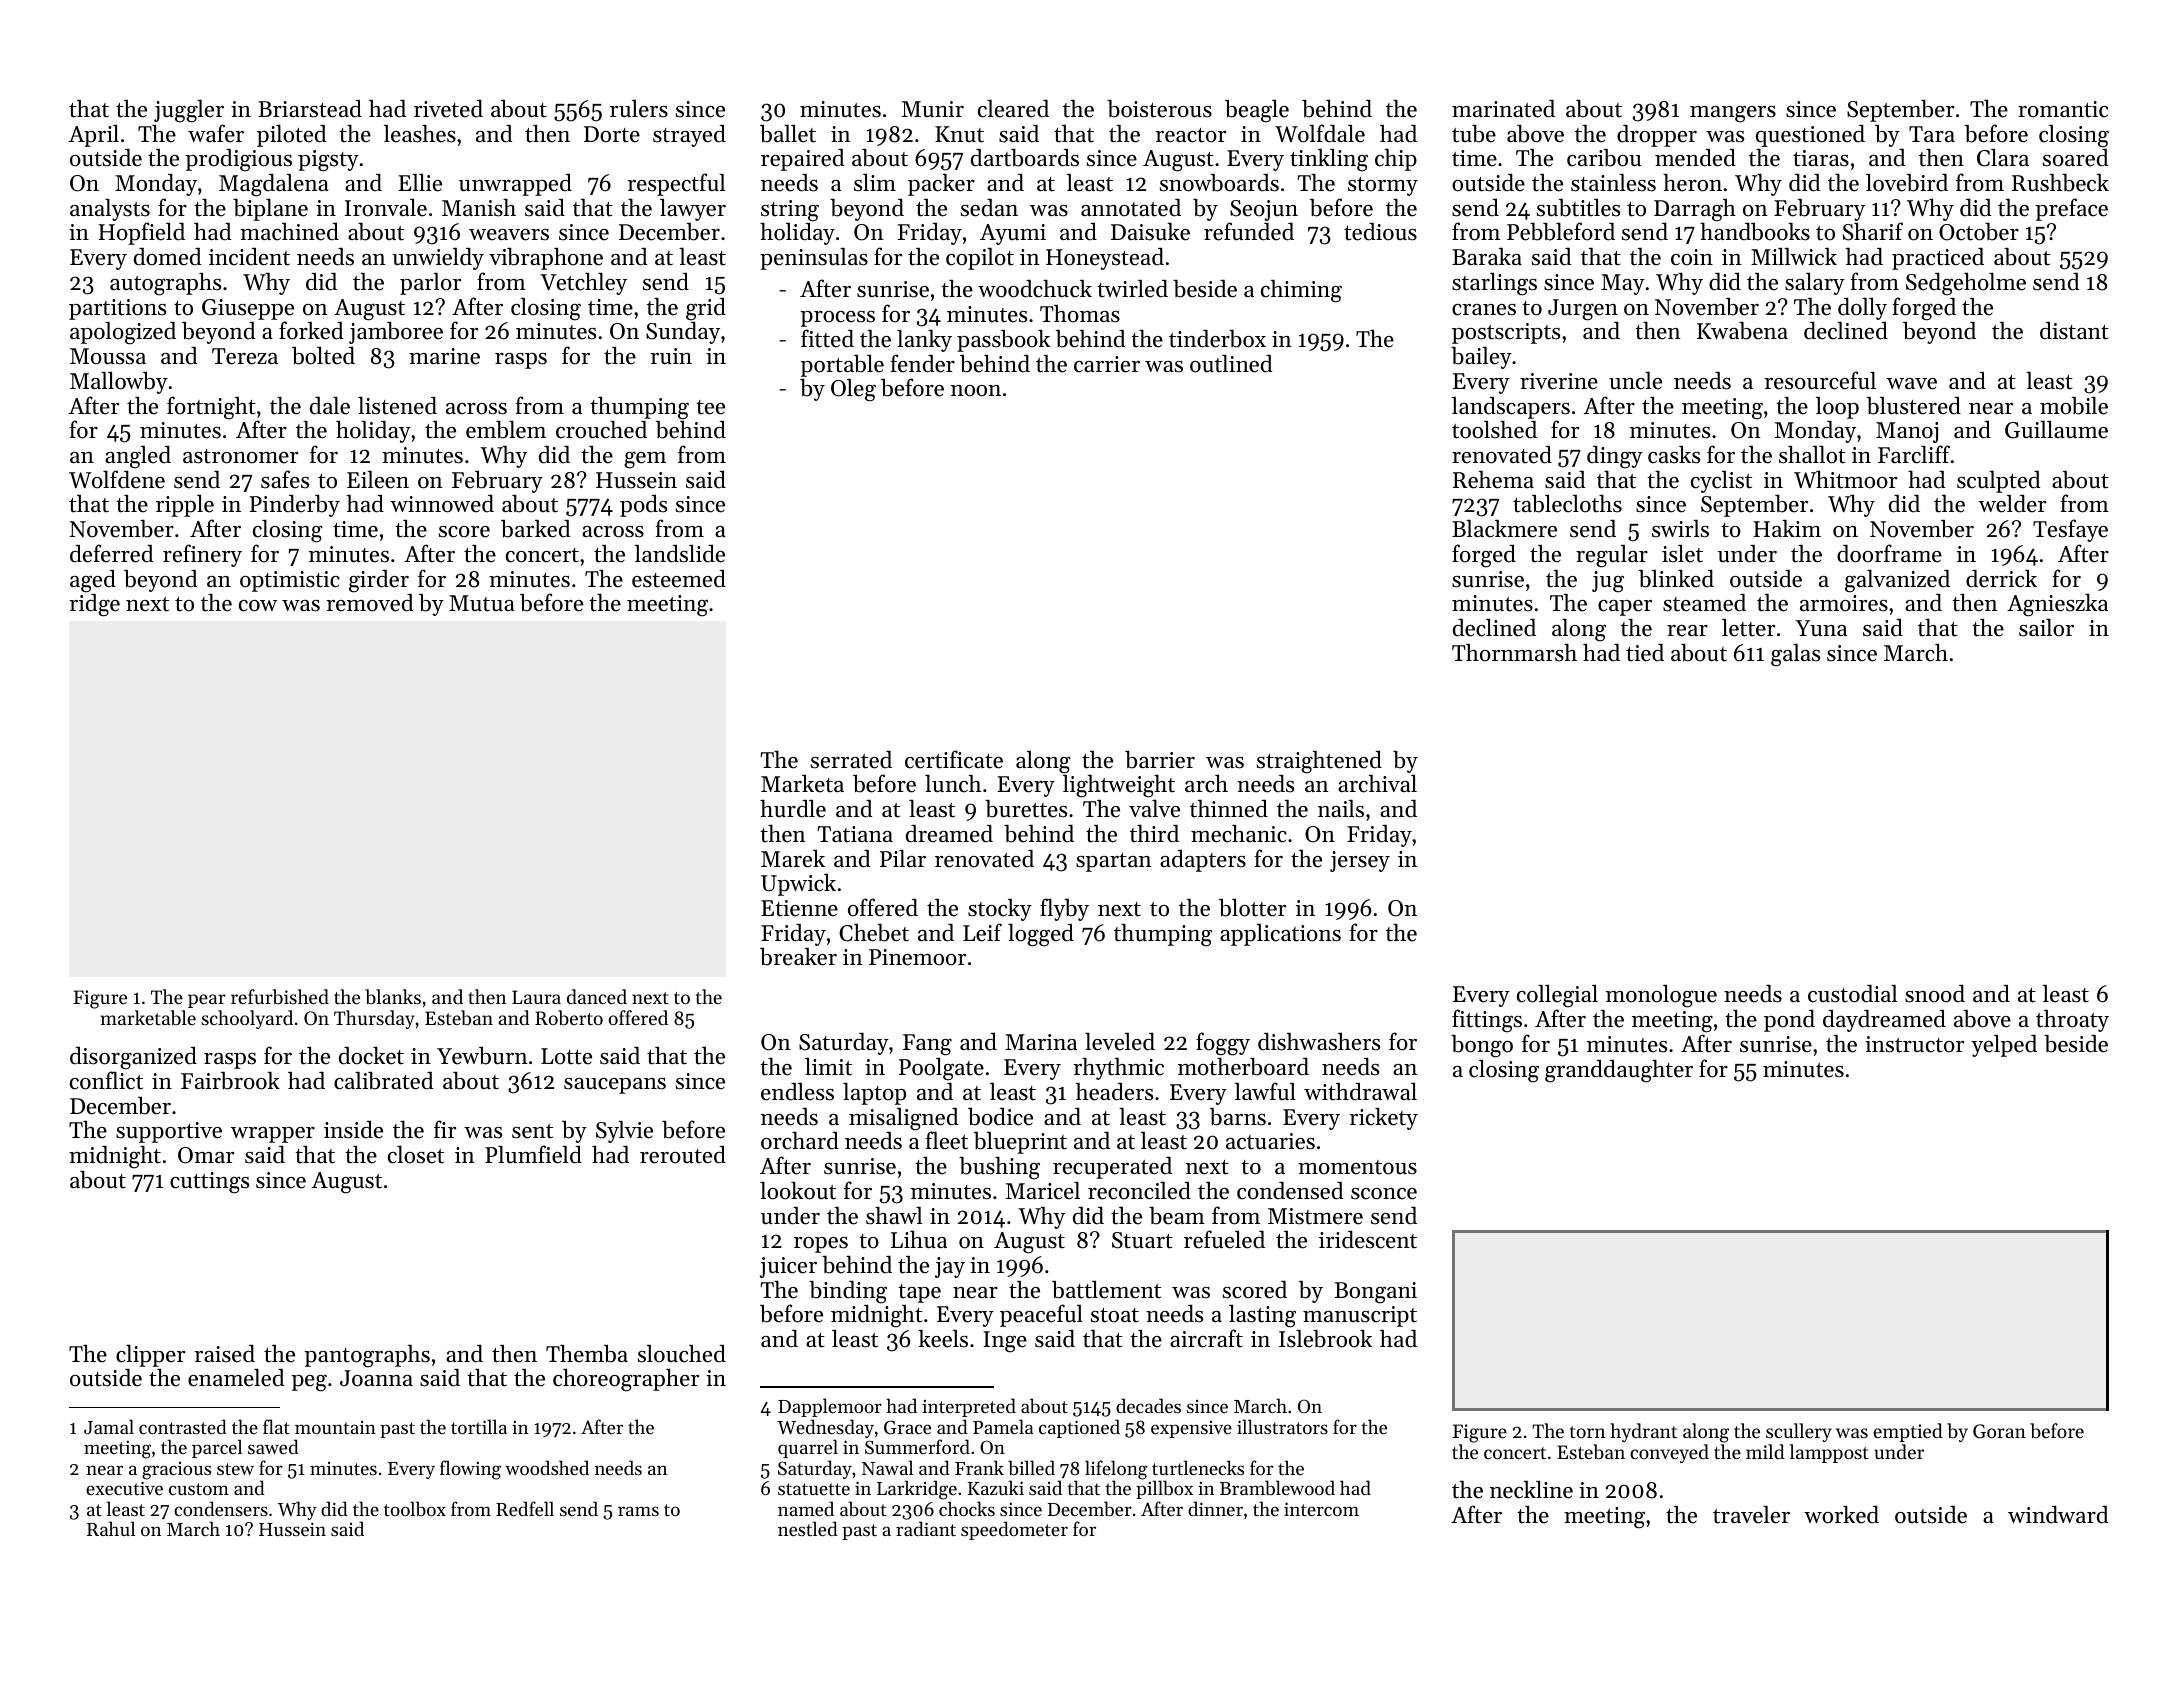 The image size is (2178, 1683). What do you see at coordinates (933, 109) in the document?
I see `Munir` at bounding box center [933, 109].
